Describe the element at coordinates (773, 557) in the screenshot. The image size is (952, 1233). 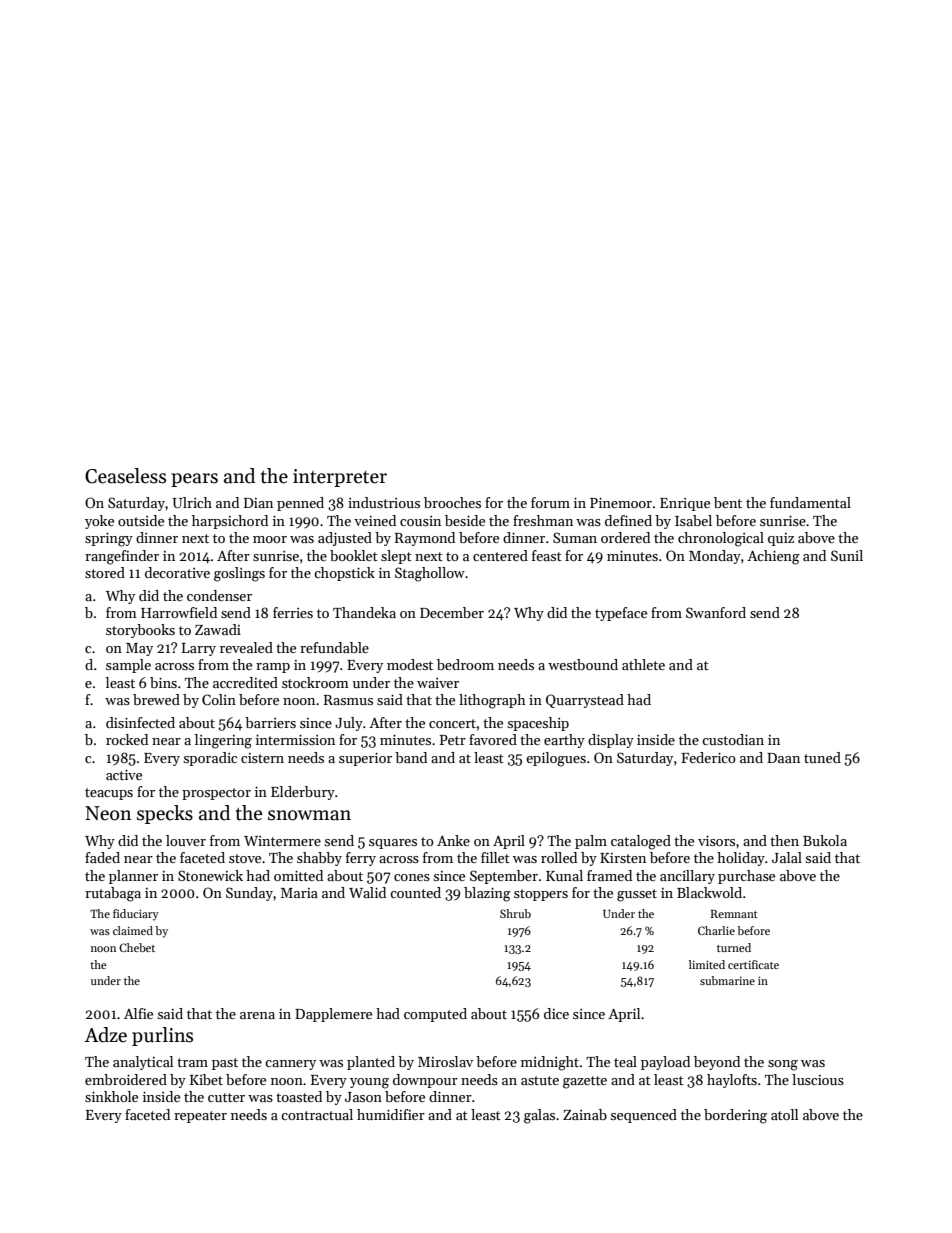
I see `Achieng` at that location.
